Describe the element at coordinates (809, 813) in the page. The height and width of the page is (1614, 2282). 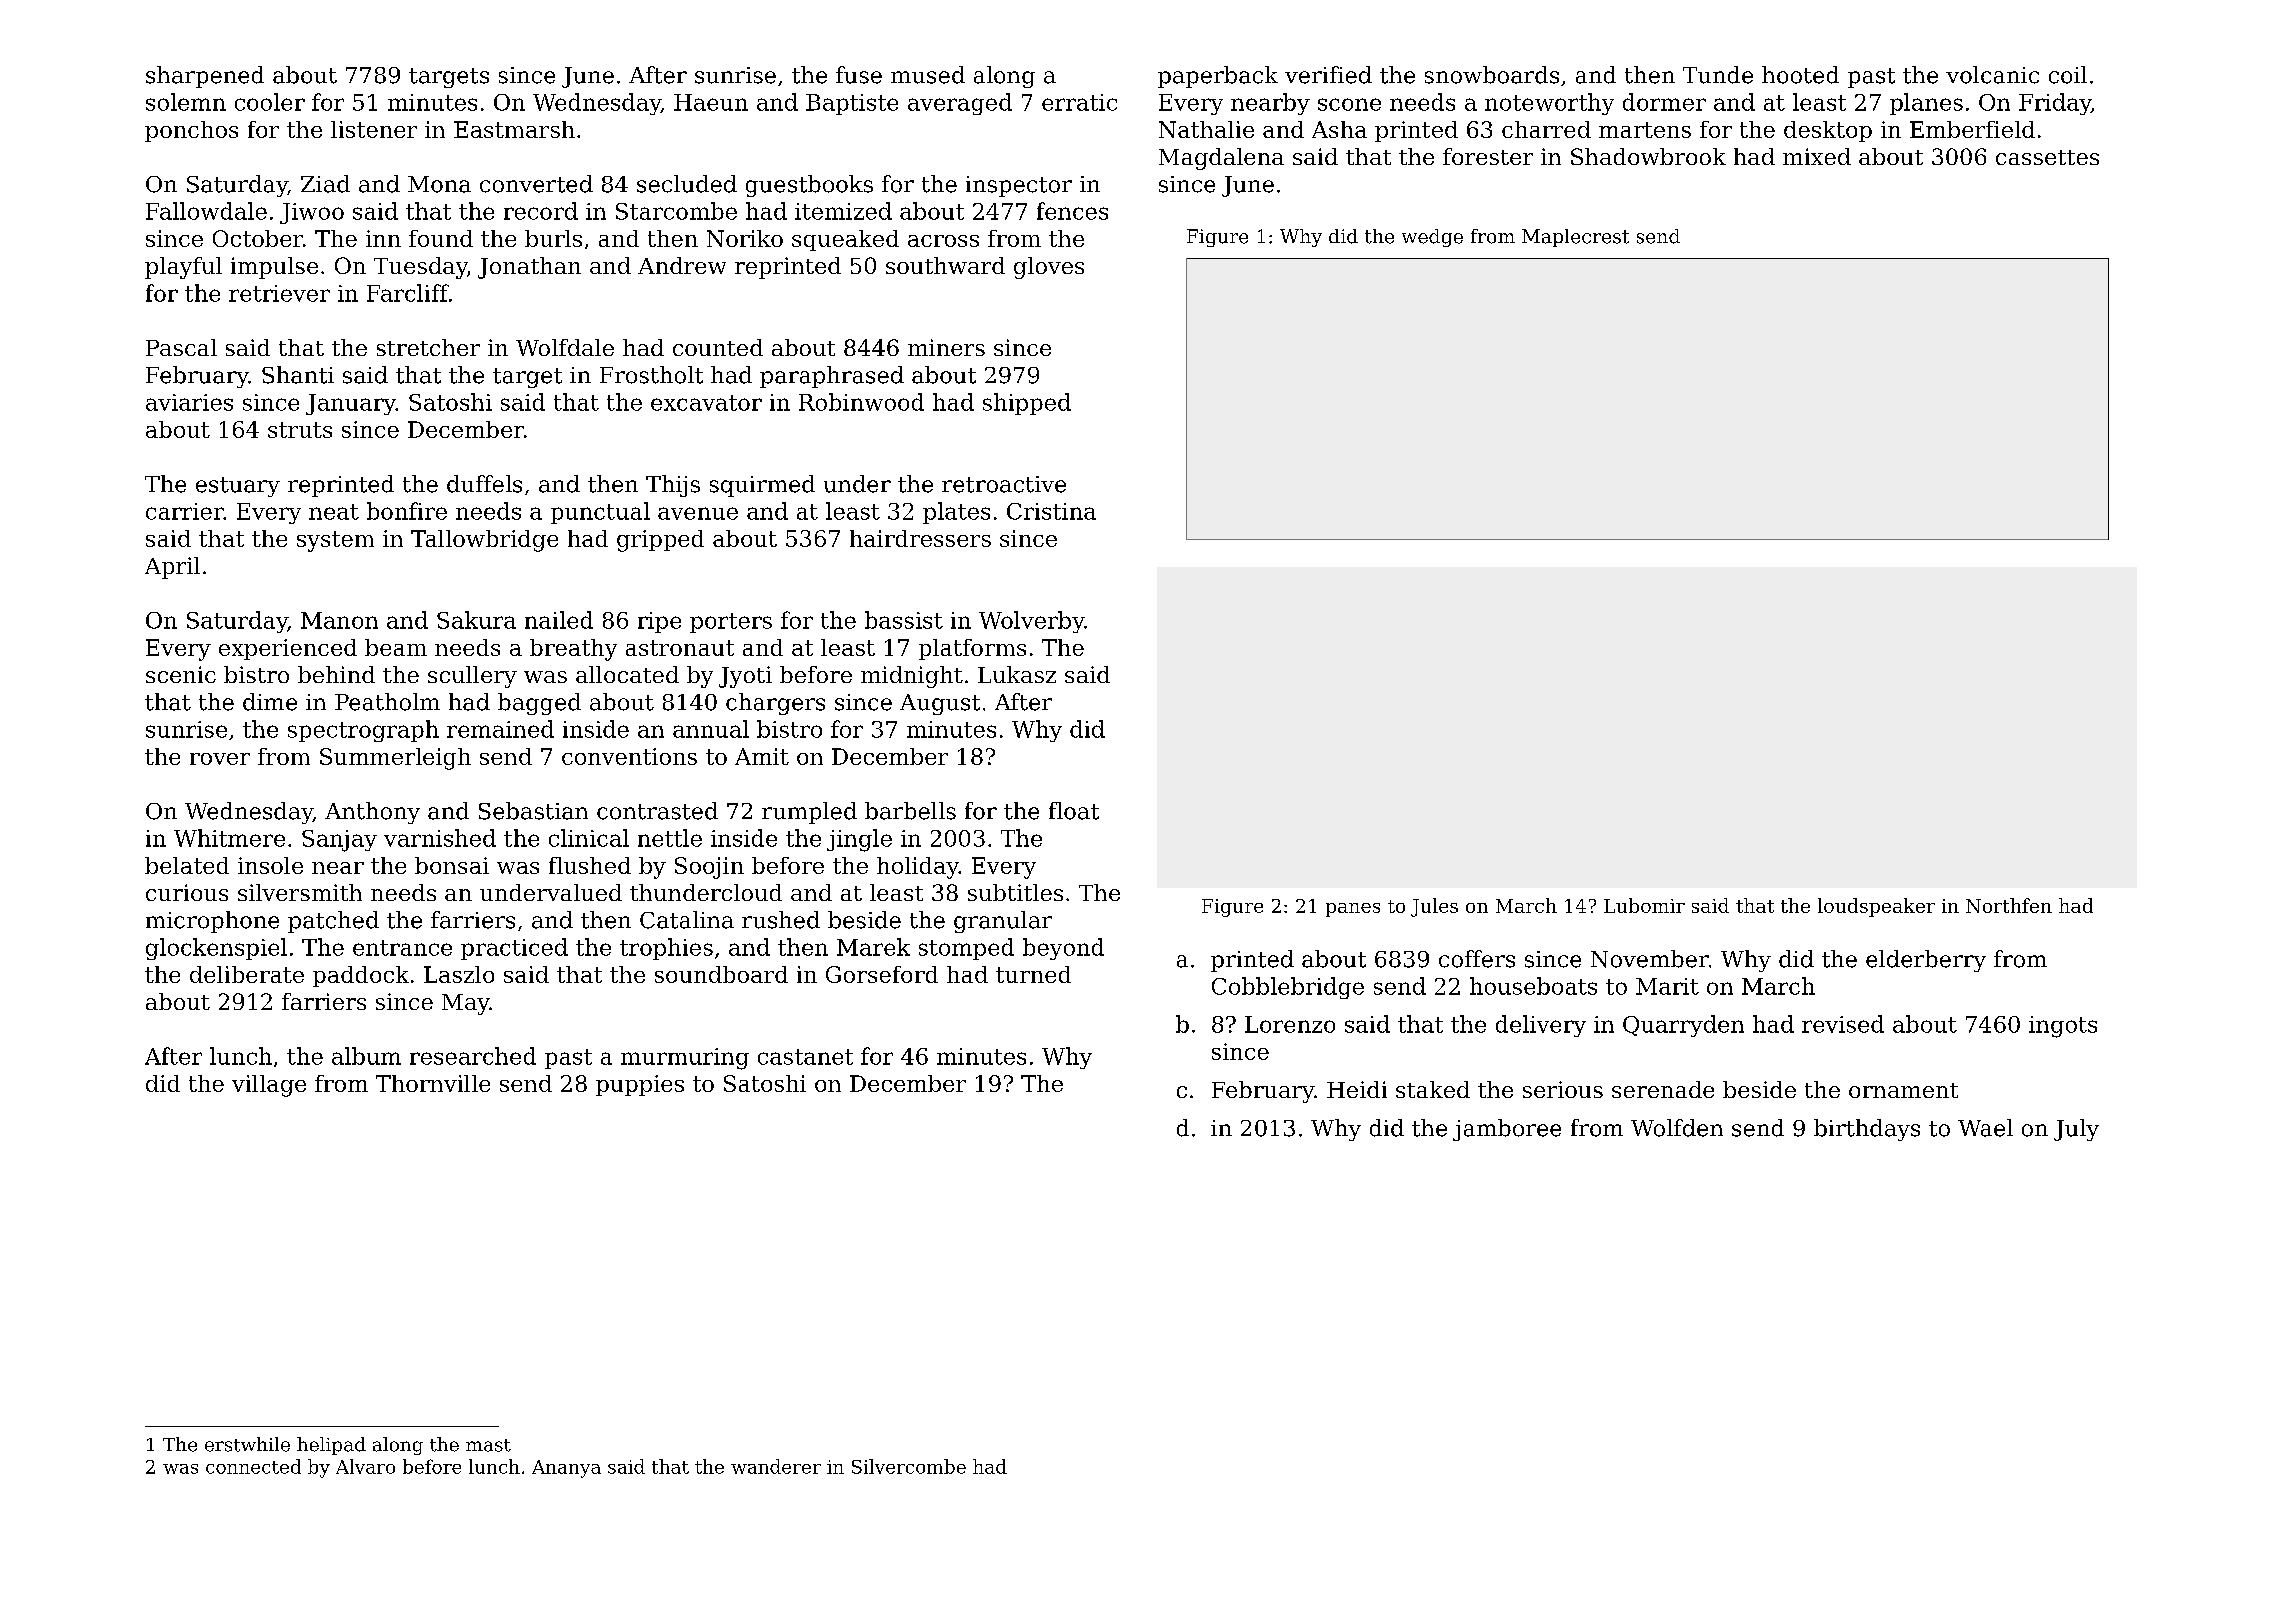
I see `rumpled` at that location.
